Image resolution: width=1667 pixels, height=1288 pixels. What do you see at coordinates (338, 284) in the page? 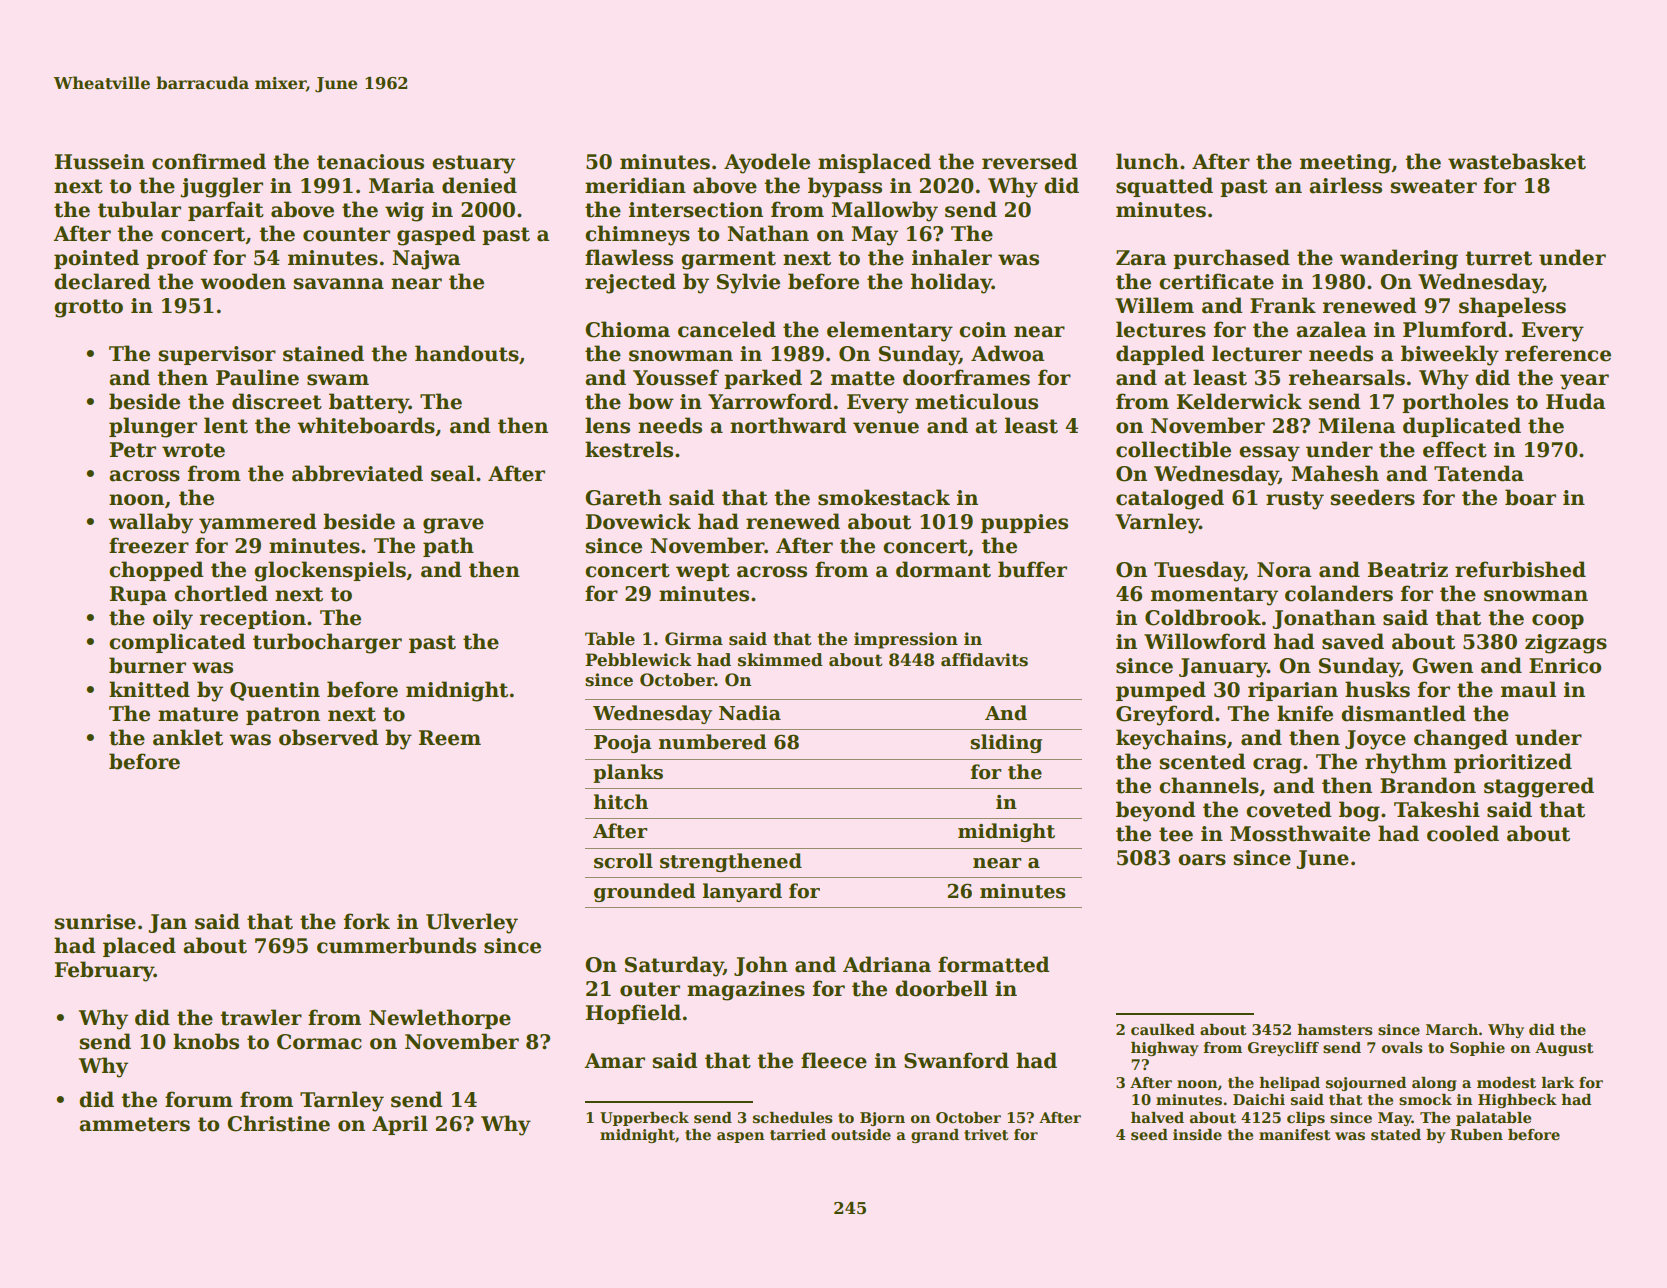
I see `savanna` at bounding box center [338, 284].
